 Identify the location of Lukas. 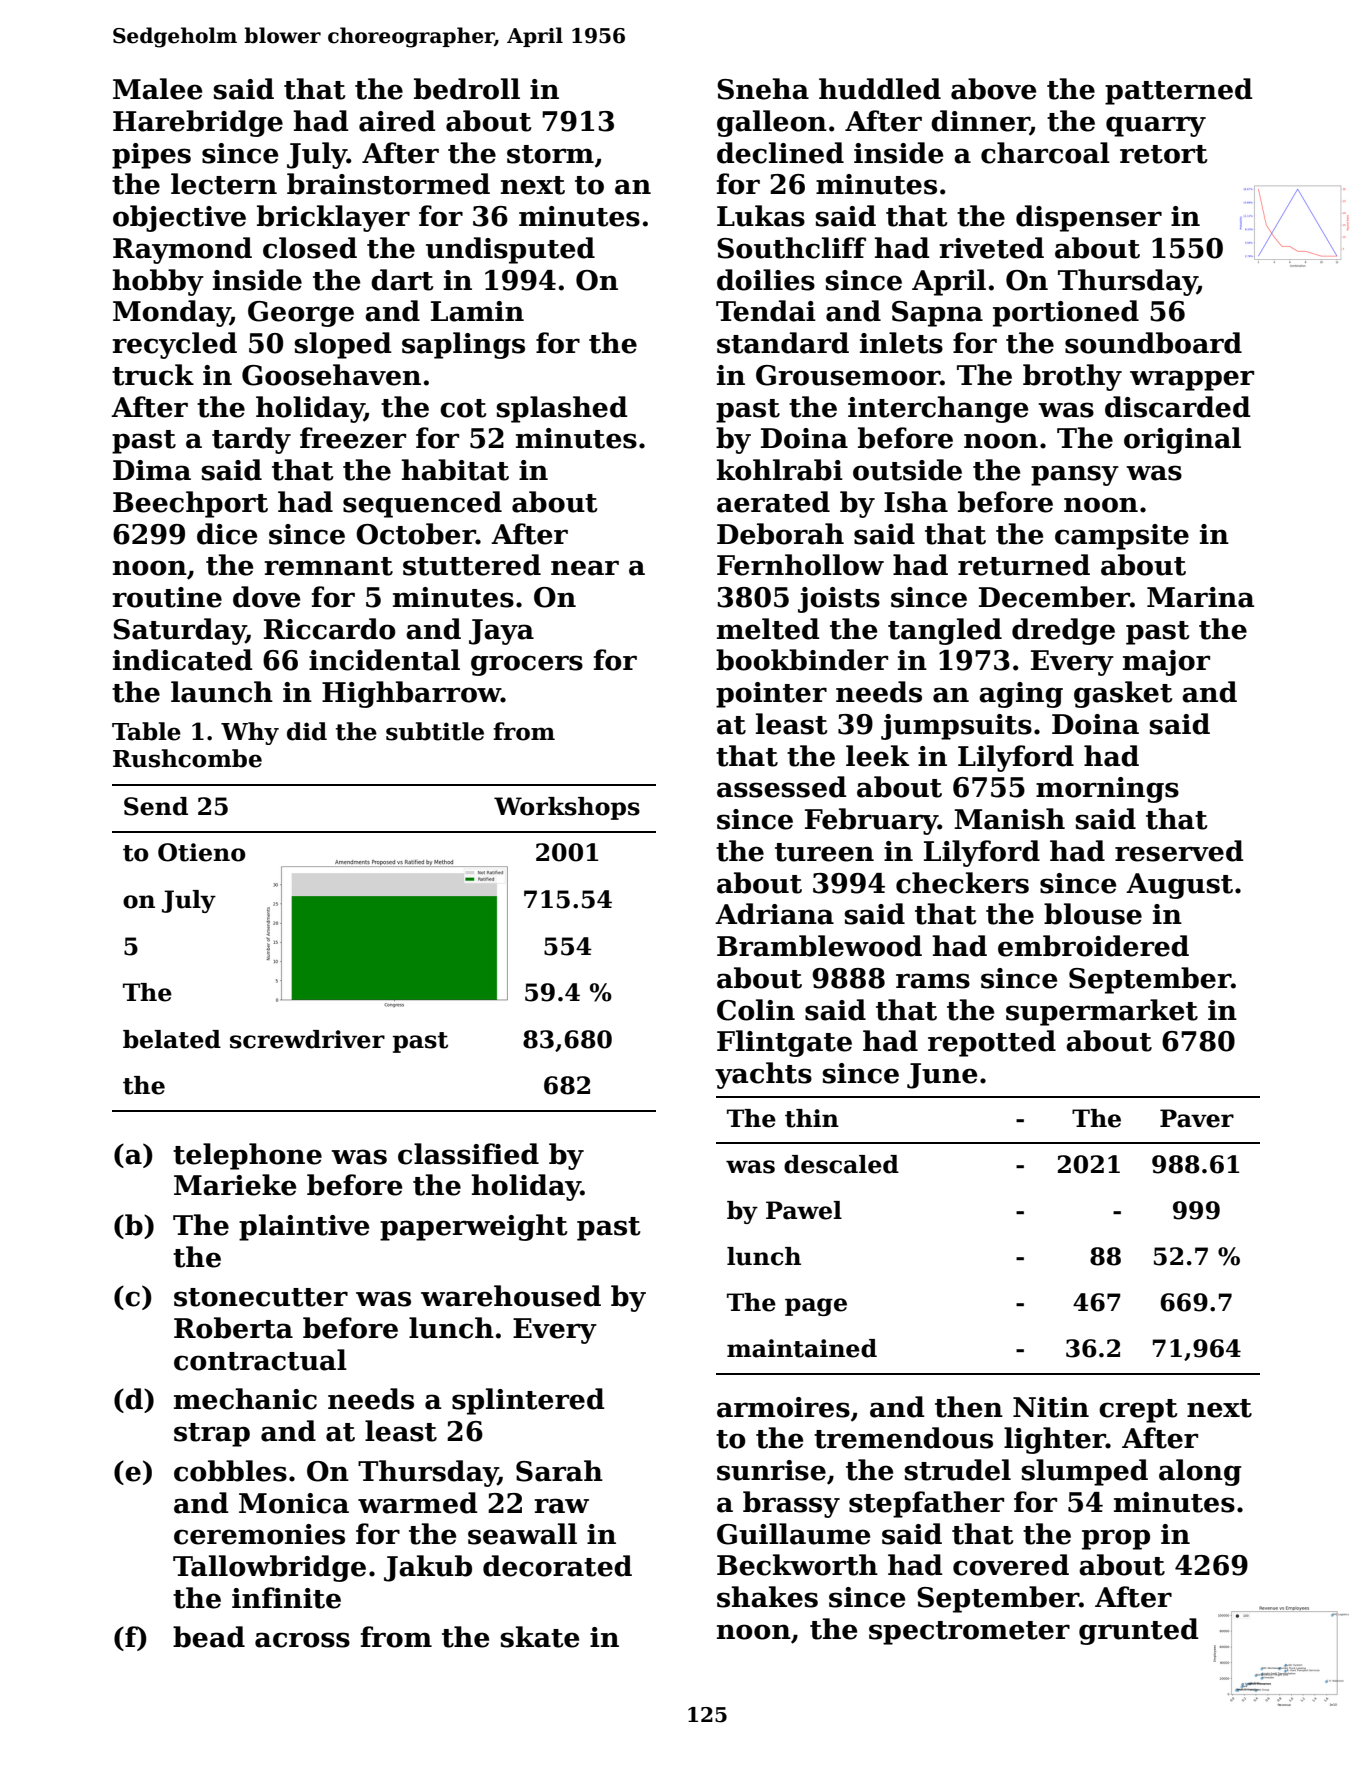
(761, 216).
